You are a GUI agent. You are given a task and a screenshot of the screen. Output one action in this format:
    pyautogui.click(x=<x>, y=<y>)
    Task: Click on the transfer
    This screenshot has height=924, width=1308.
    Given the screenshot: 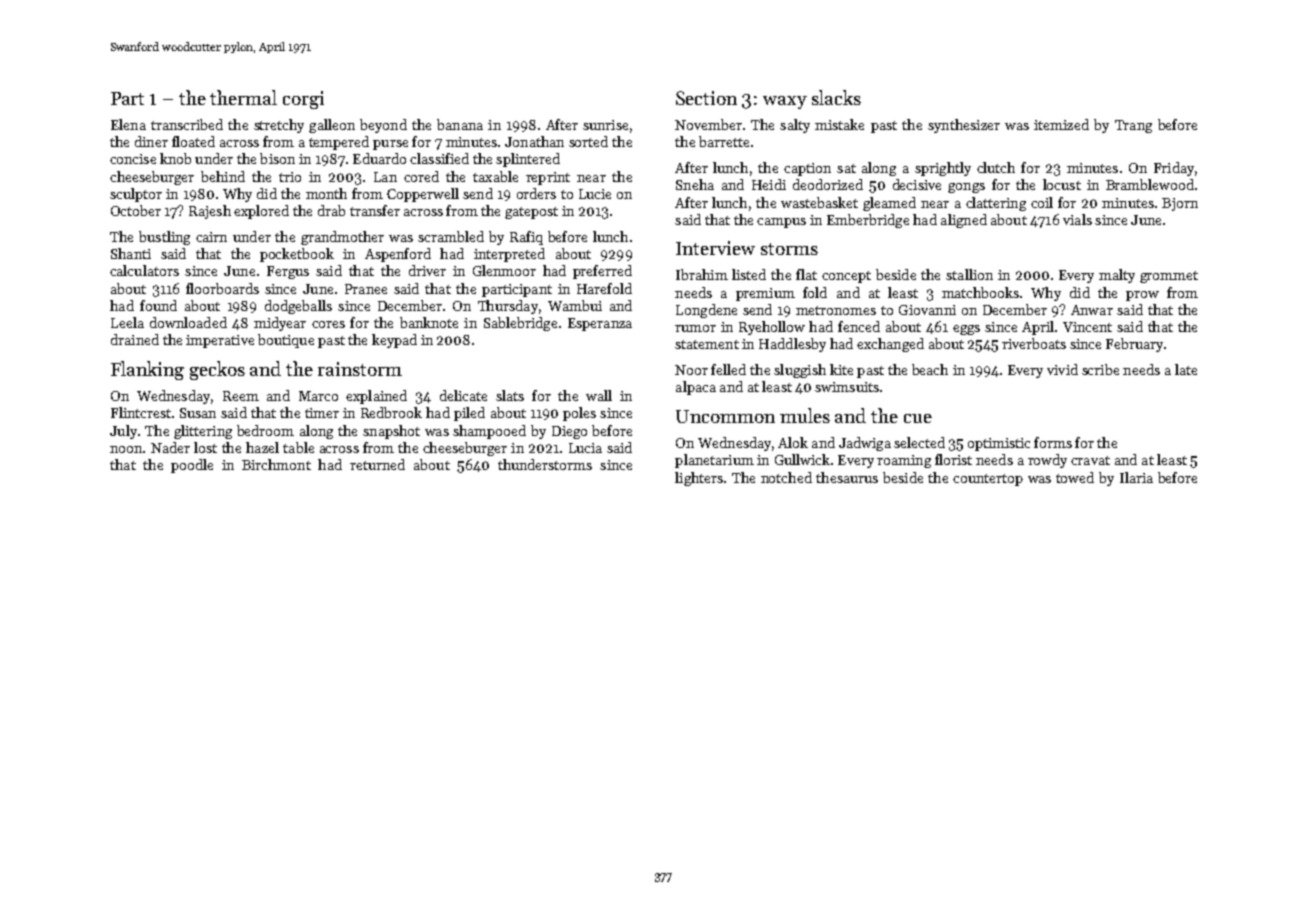 What is the action you would take?
    pyautogui.click(x=375, y=210)
